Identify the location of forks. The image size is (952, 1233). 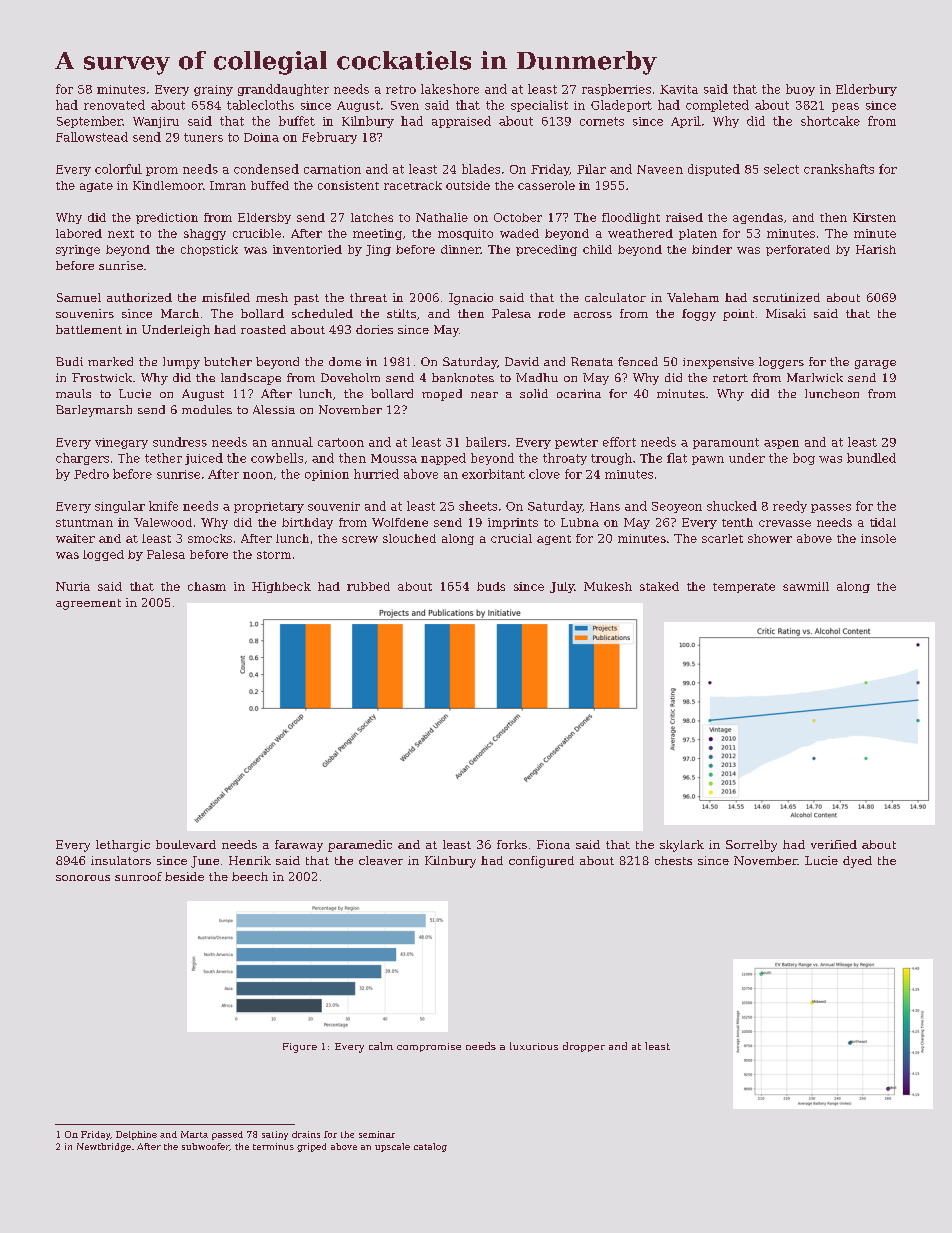
(512, 844).
